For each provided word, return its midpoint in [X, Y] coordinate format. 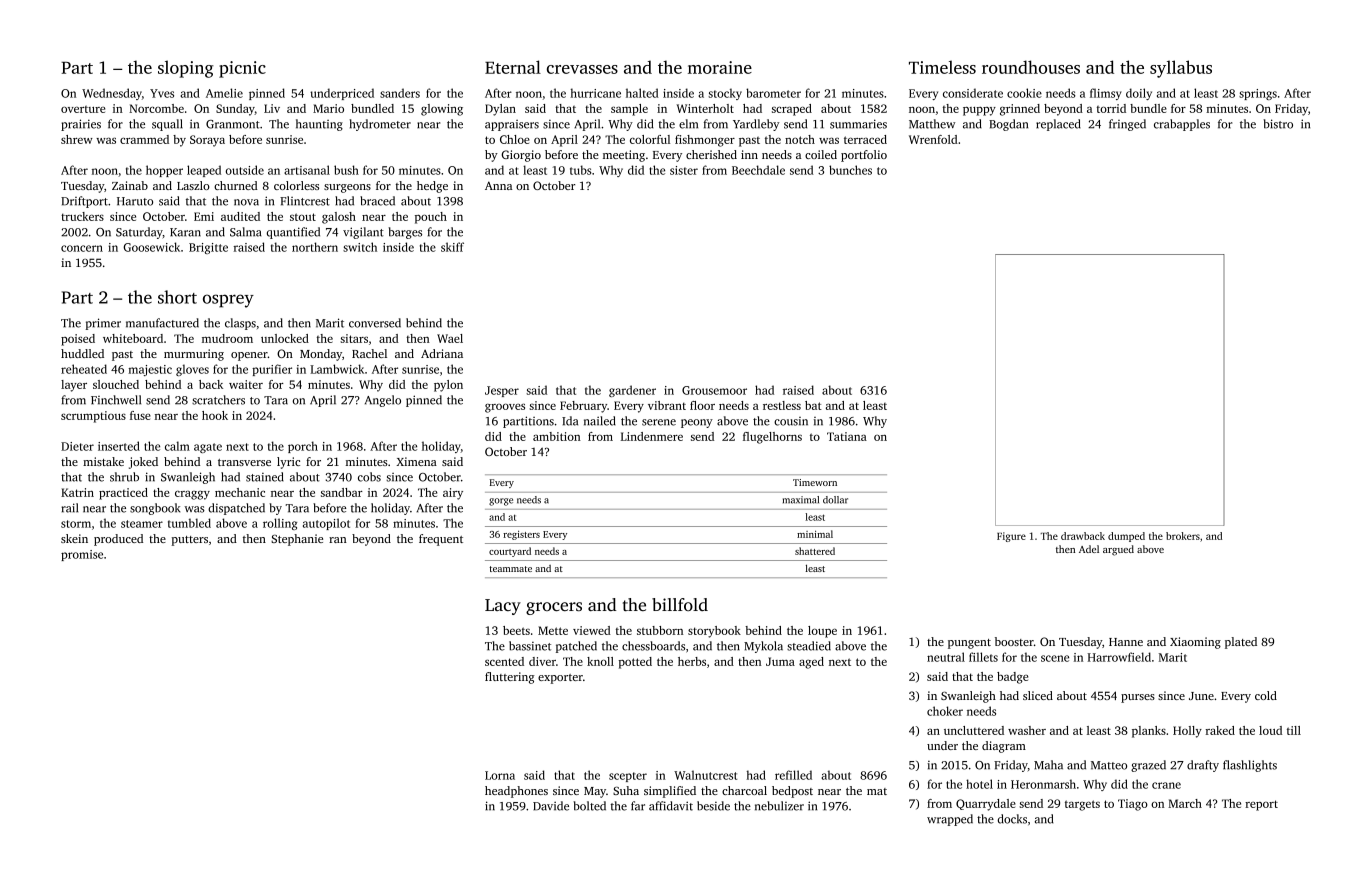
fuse [140, 415]
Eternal [513, 67]
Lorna [500, 775]
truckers [82, 216]
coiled [821, 154]
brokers [1183, 536]
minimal [815, 534]
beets [516, 630]
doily [1139, 94]
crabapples [1182, 125]
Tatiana [847, 436]
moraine [720, 67]
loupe [822, 632]
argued [1118, 550]
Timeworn [815, 482]
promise [82, 555]
